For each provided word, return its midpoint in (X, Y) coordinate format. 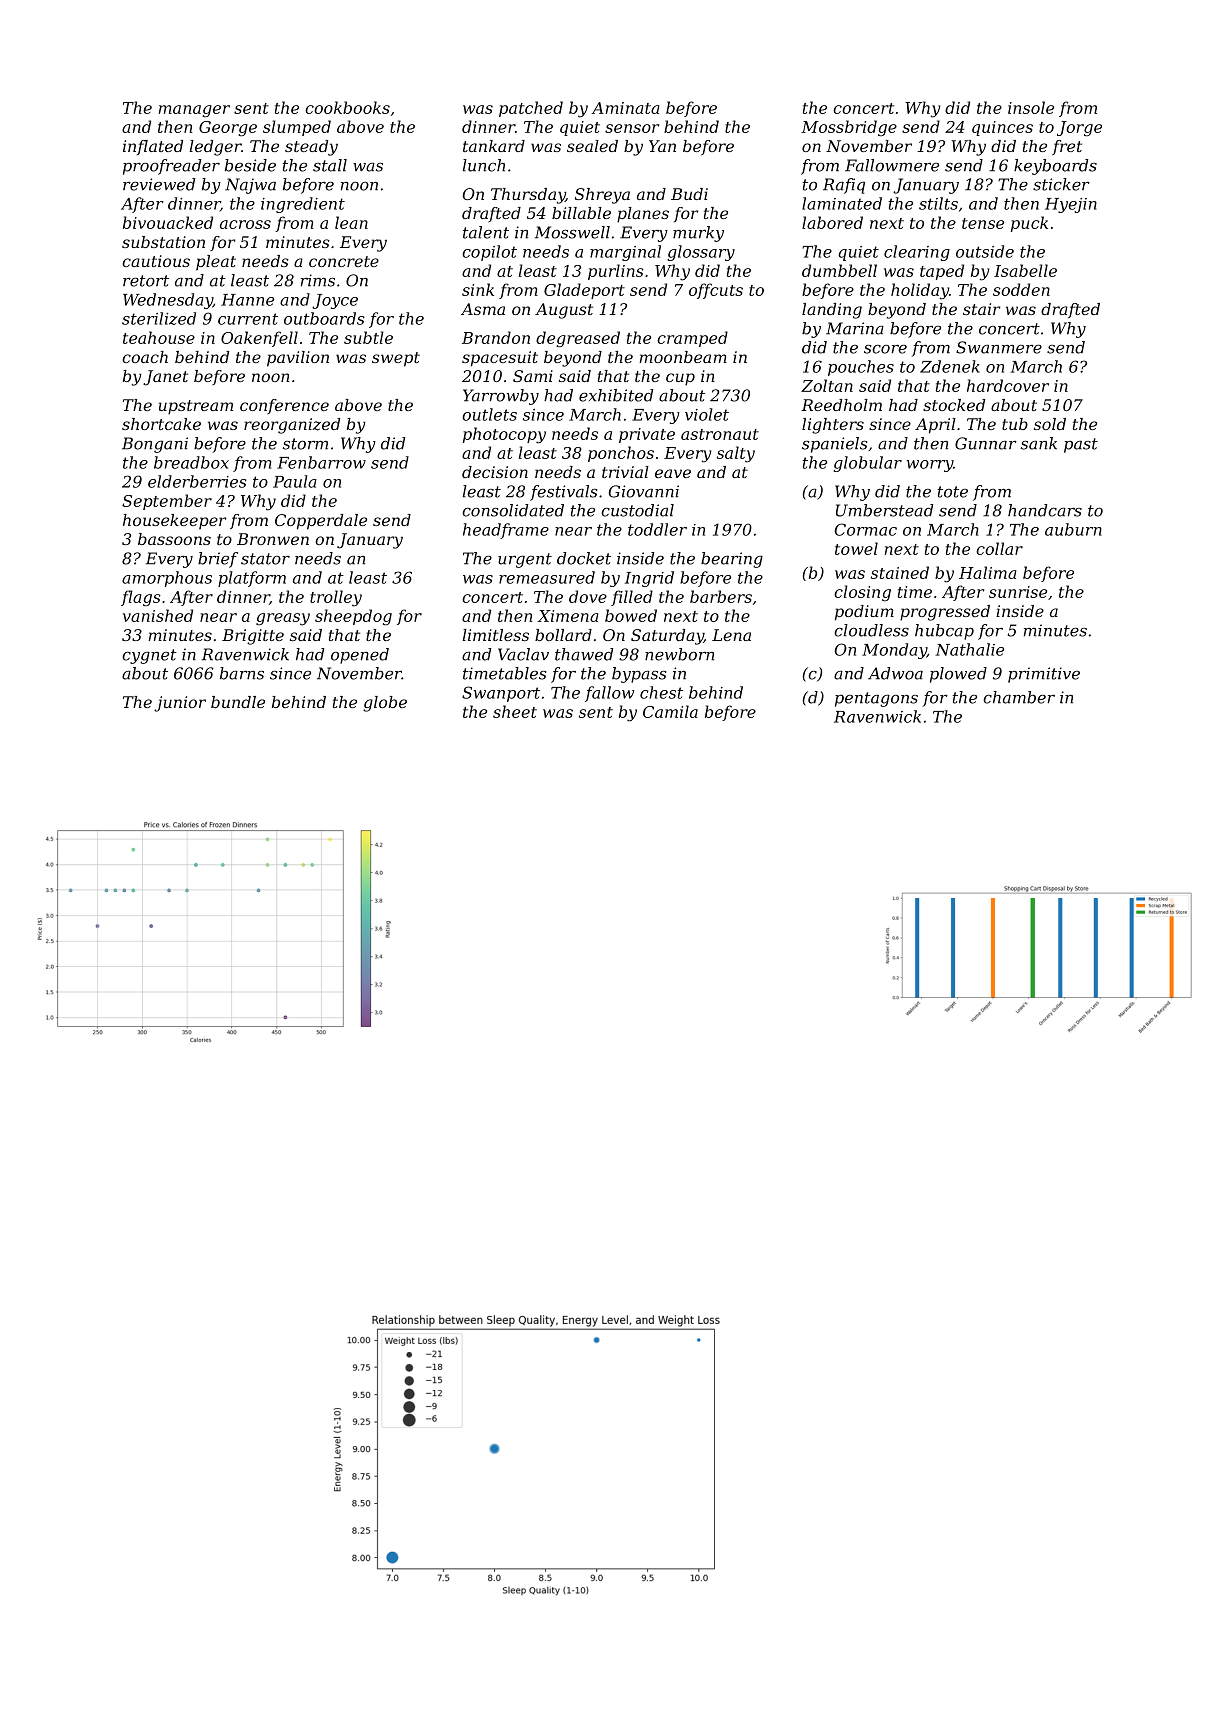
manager (194, 111)
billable (581, 213)
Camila (670, 711)
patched (531, 109)
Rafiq (844, 186)
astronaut (720, 434)
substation (163, 242)
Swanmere (999, 347)
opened (360, 656)
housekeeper (175, 522)
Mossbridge (849, 128)
